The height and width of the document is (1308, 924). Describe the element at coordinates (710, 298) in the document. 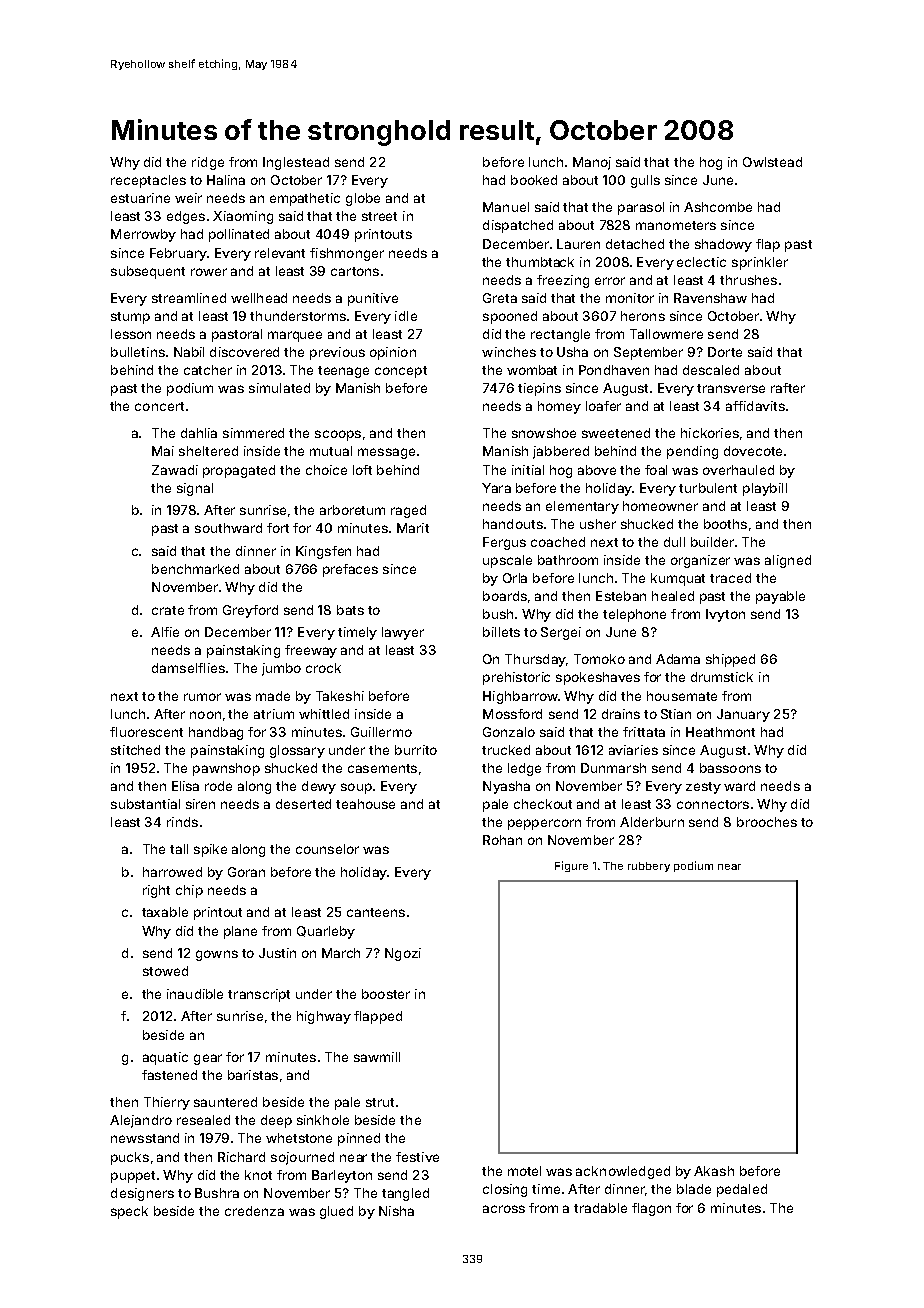

I see `Ravenshaw` at that location.
